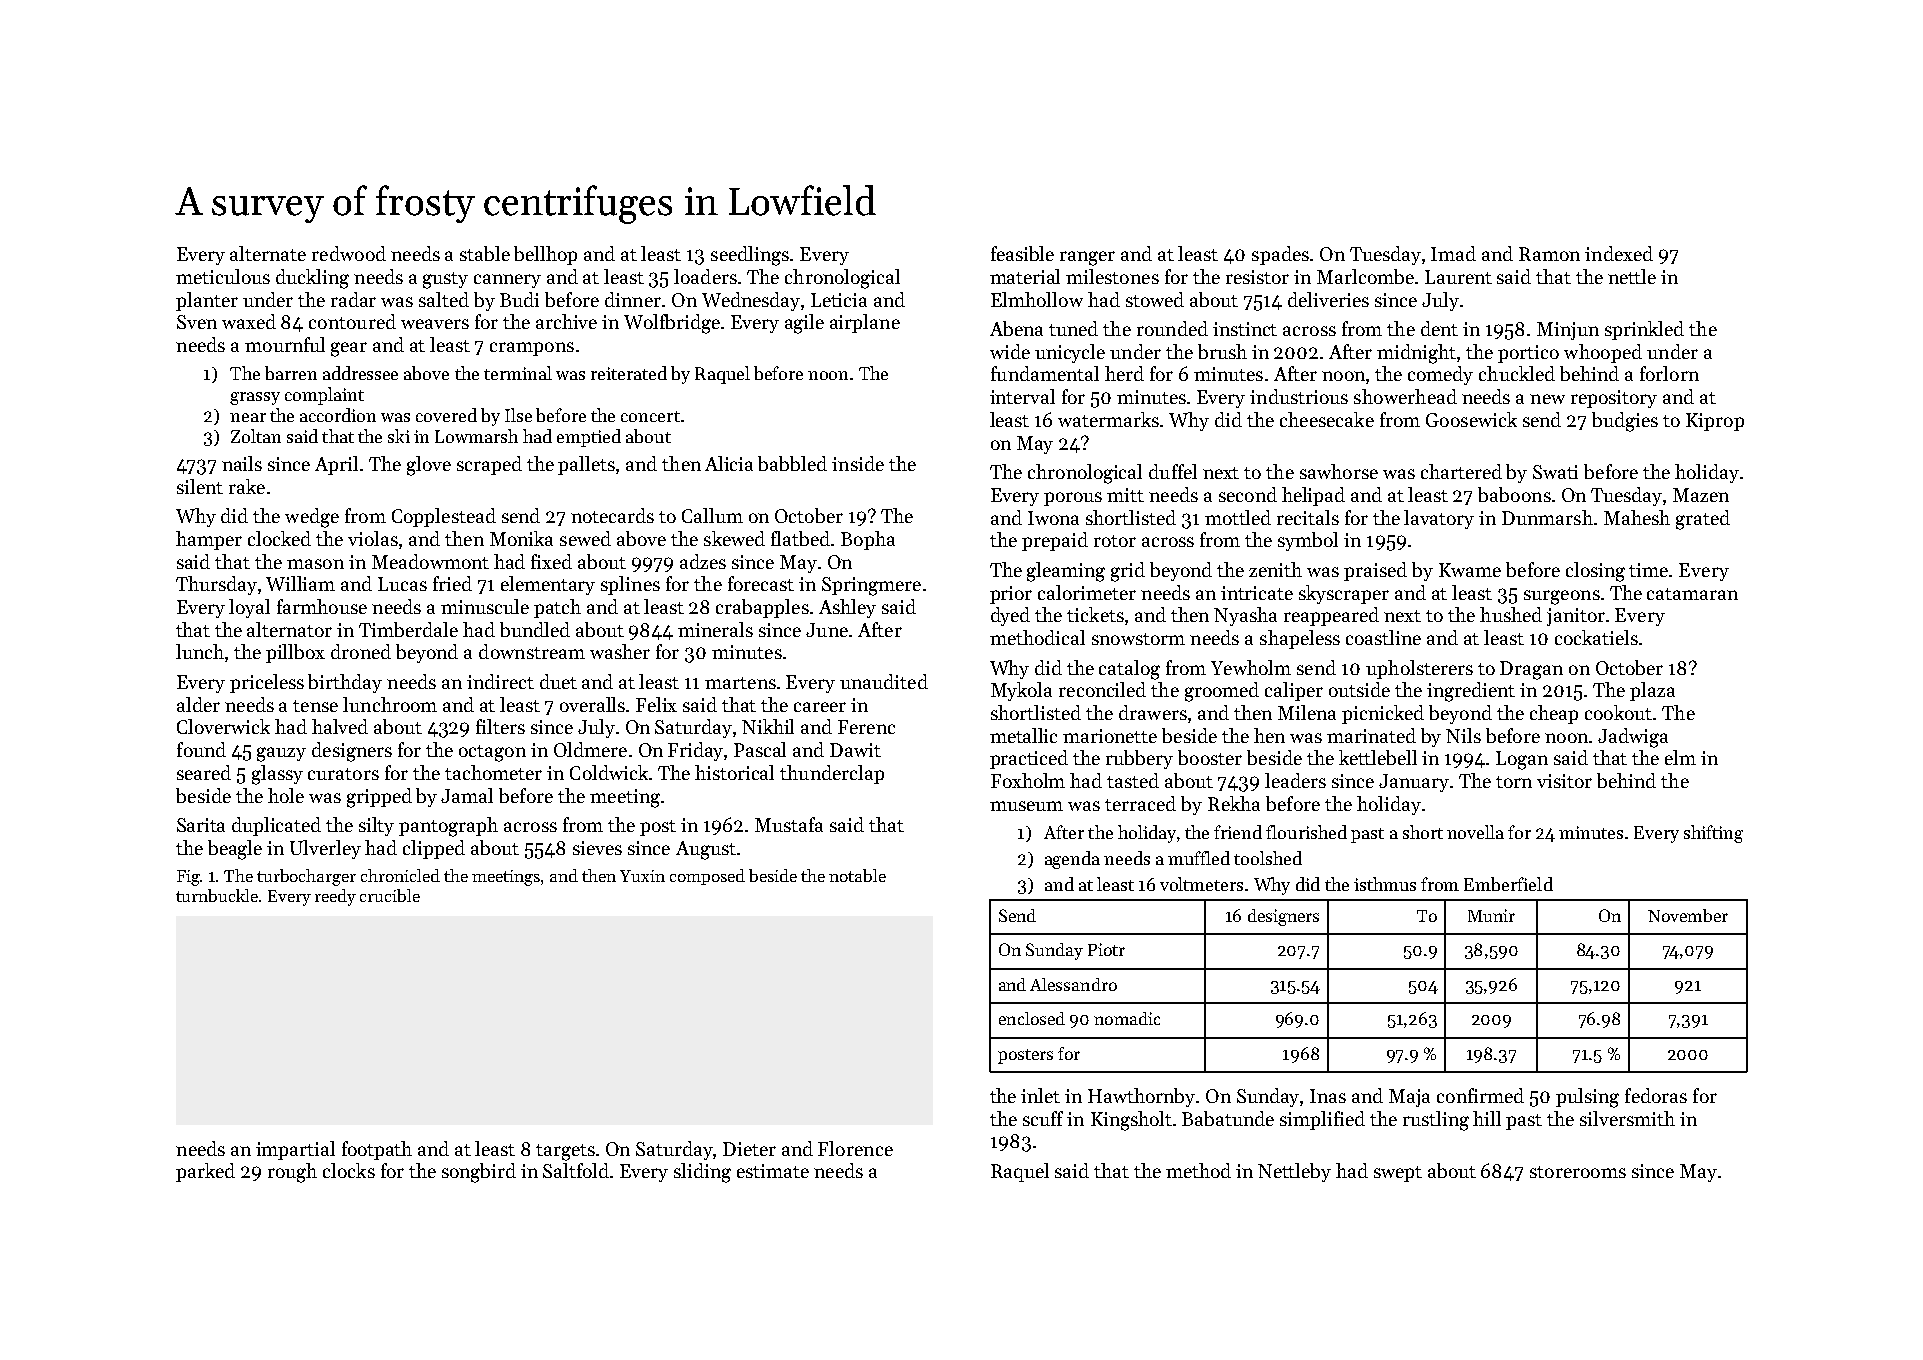 This page has width=1923, height=1360. What do you see at coordinates (335, 897) in the page?
I see `reedy` at bounding box center [335, 897].
